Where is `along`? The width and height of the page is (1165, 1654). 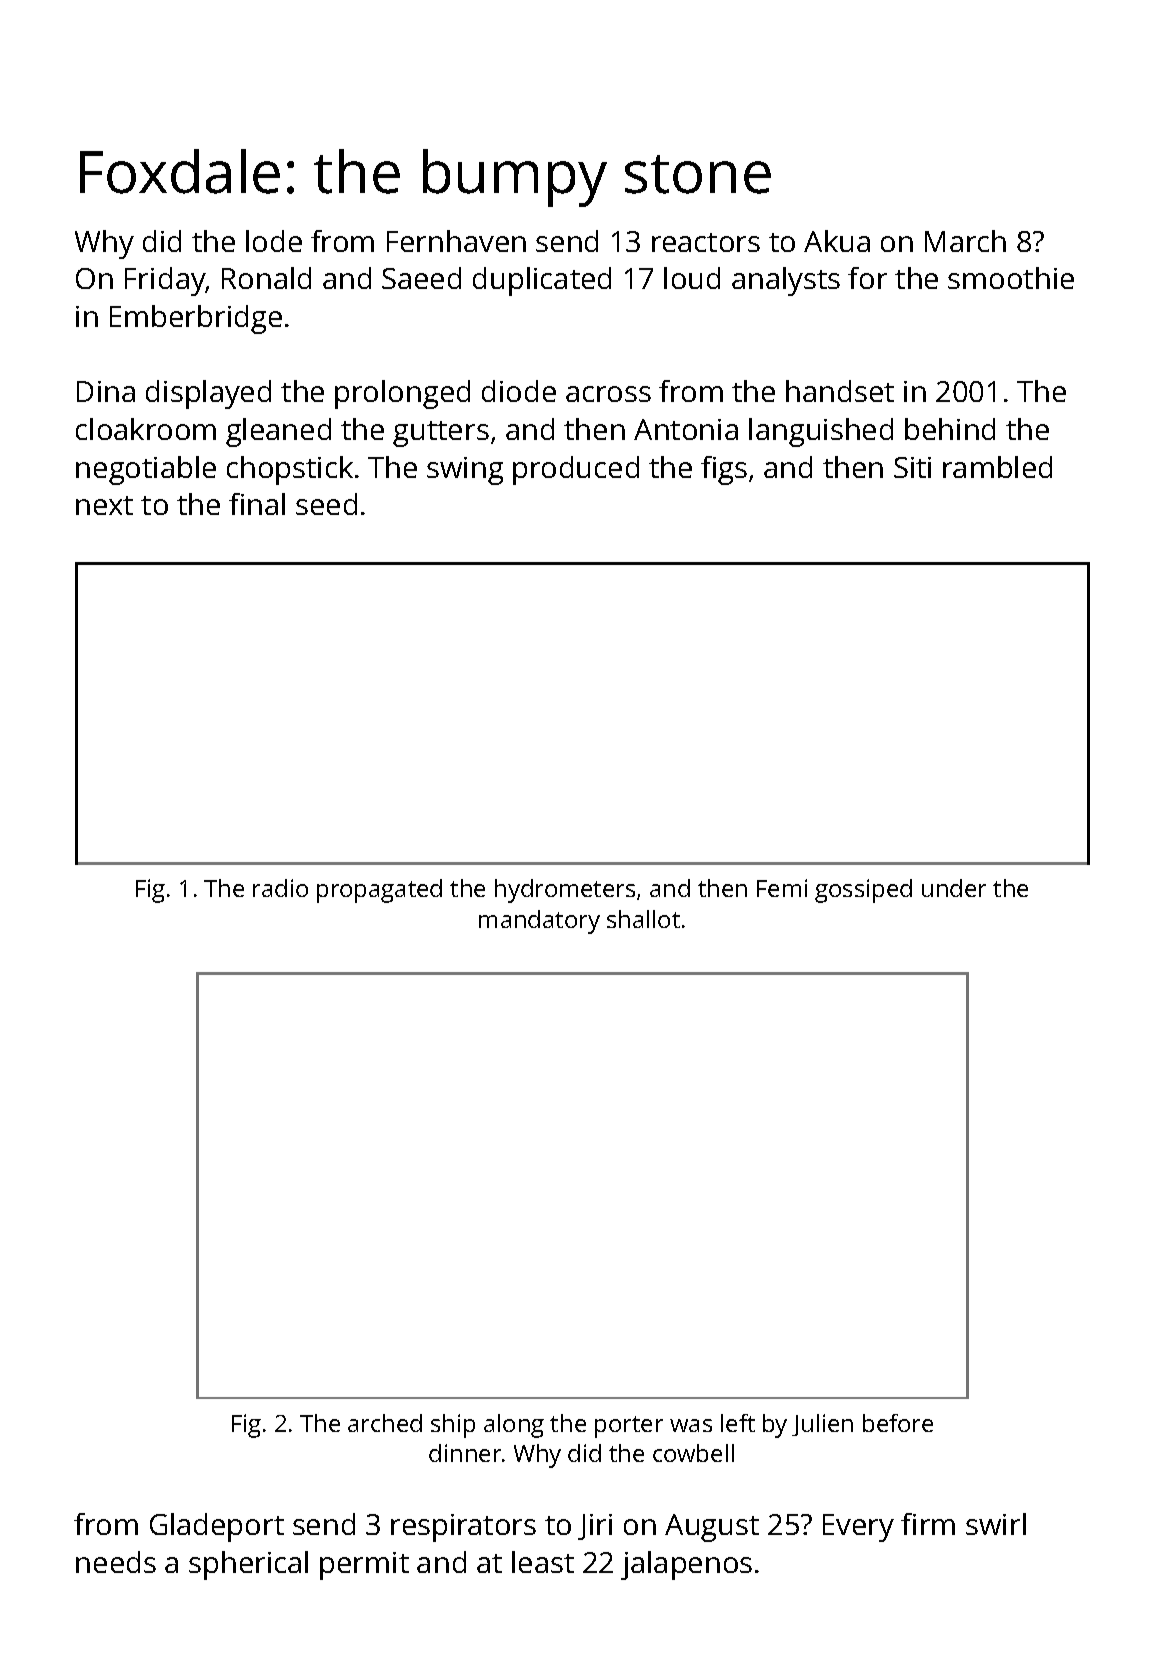 along is located at coordinates (514, 1426).
